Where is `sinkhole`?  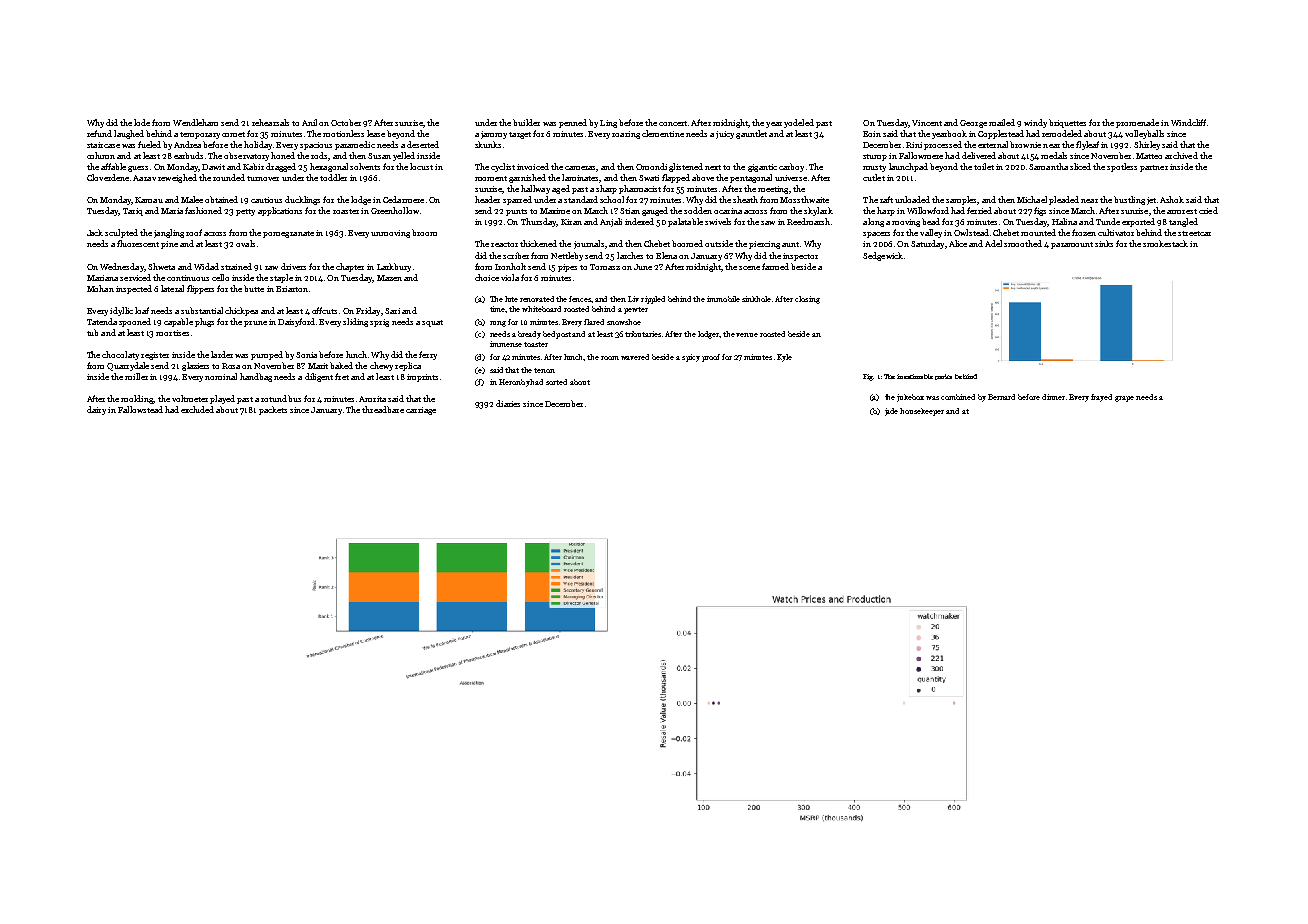 sinkhole is located at coordinates (756, 299).
